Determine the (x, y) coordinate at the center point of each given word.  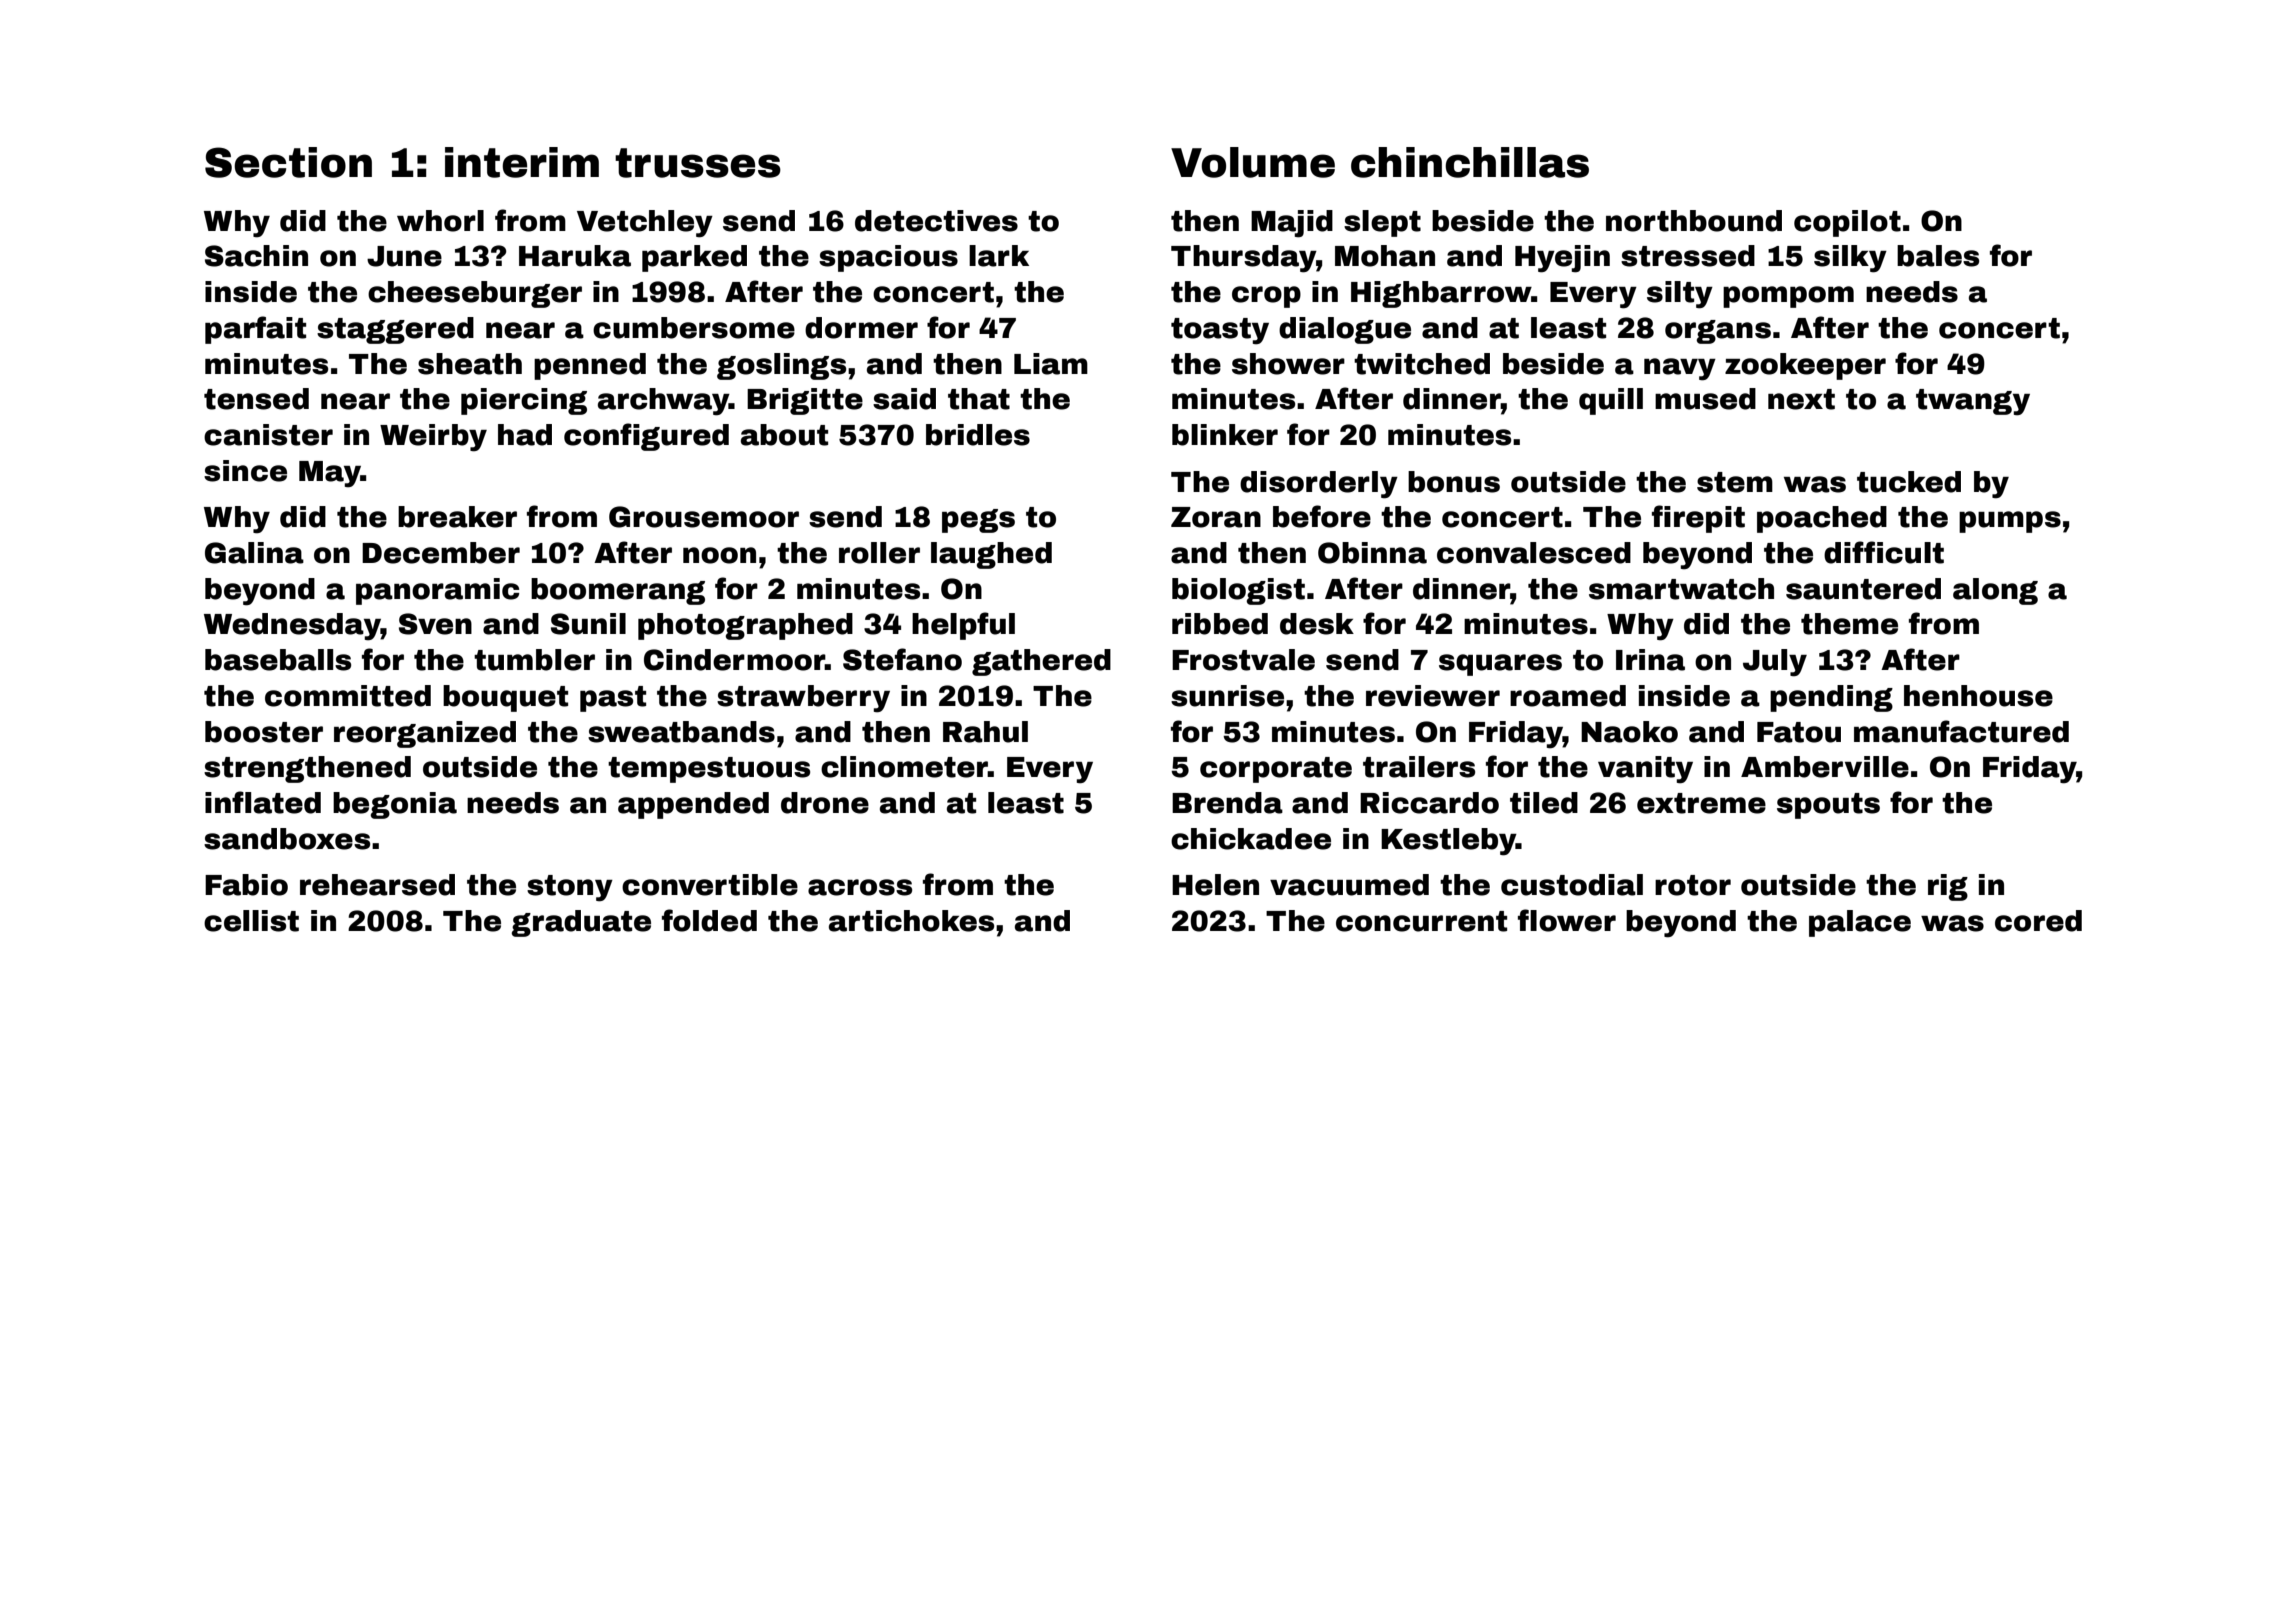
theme (1849, 624)
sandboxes (287, 839)
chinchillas (1470, 162)
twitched (1422, 364)
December (441, 553)
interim (522, 162)
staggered (395, 330)
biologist (1238, 591)
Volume (1253, 162)
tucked (1909, 482)
